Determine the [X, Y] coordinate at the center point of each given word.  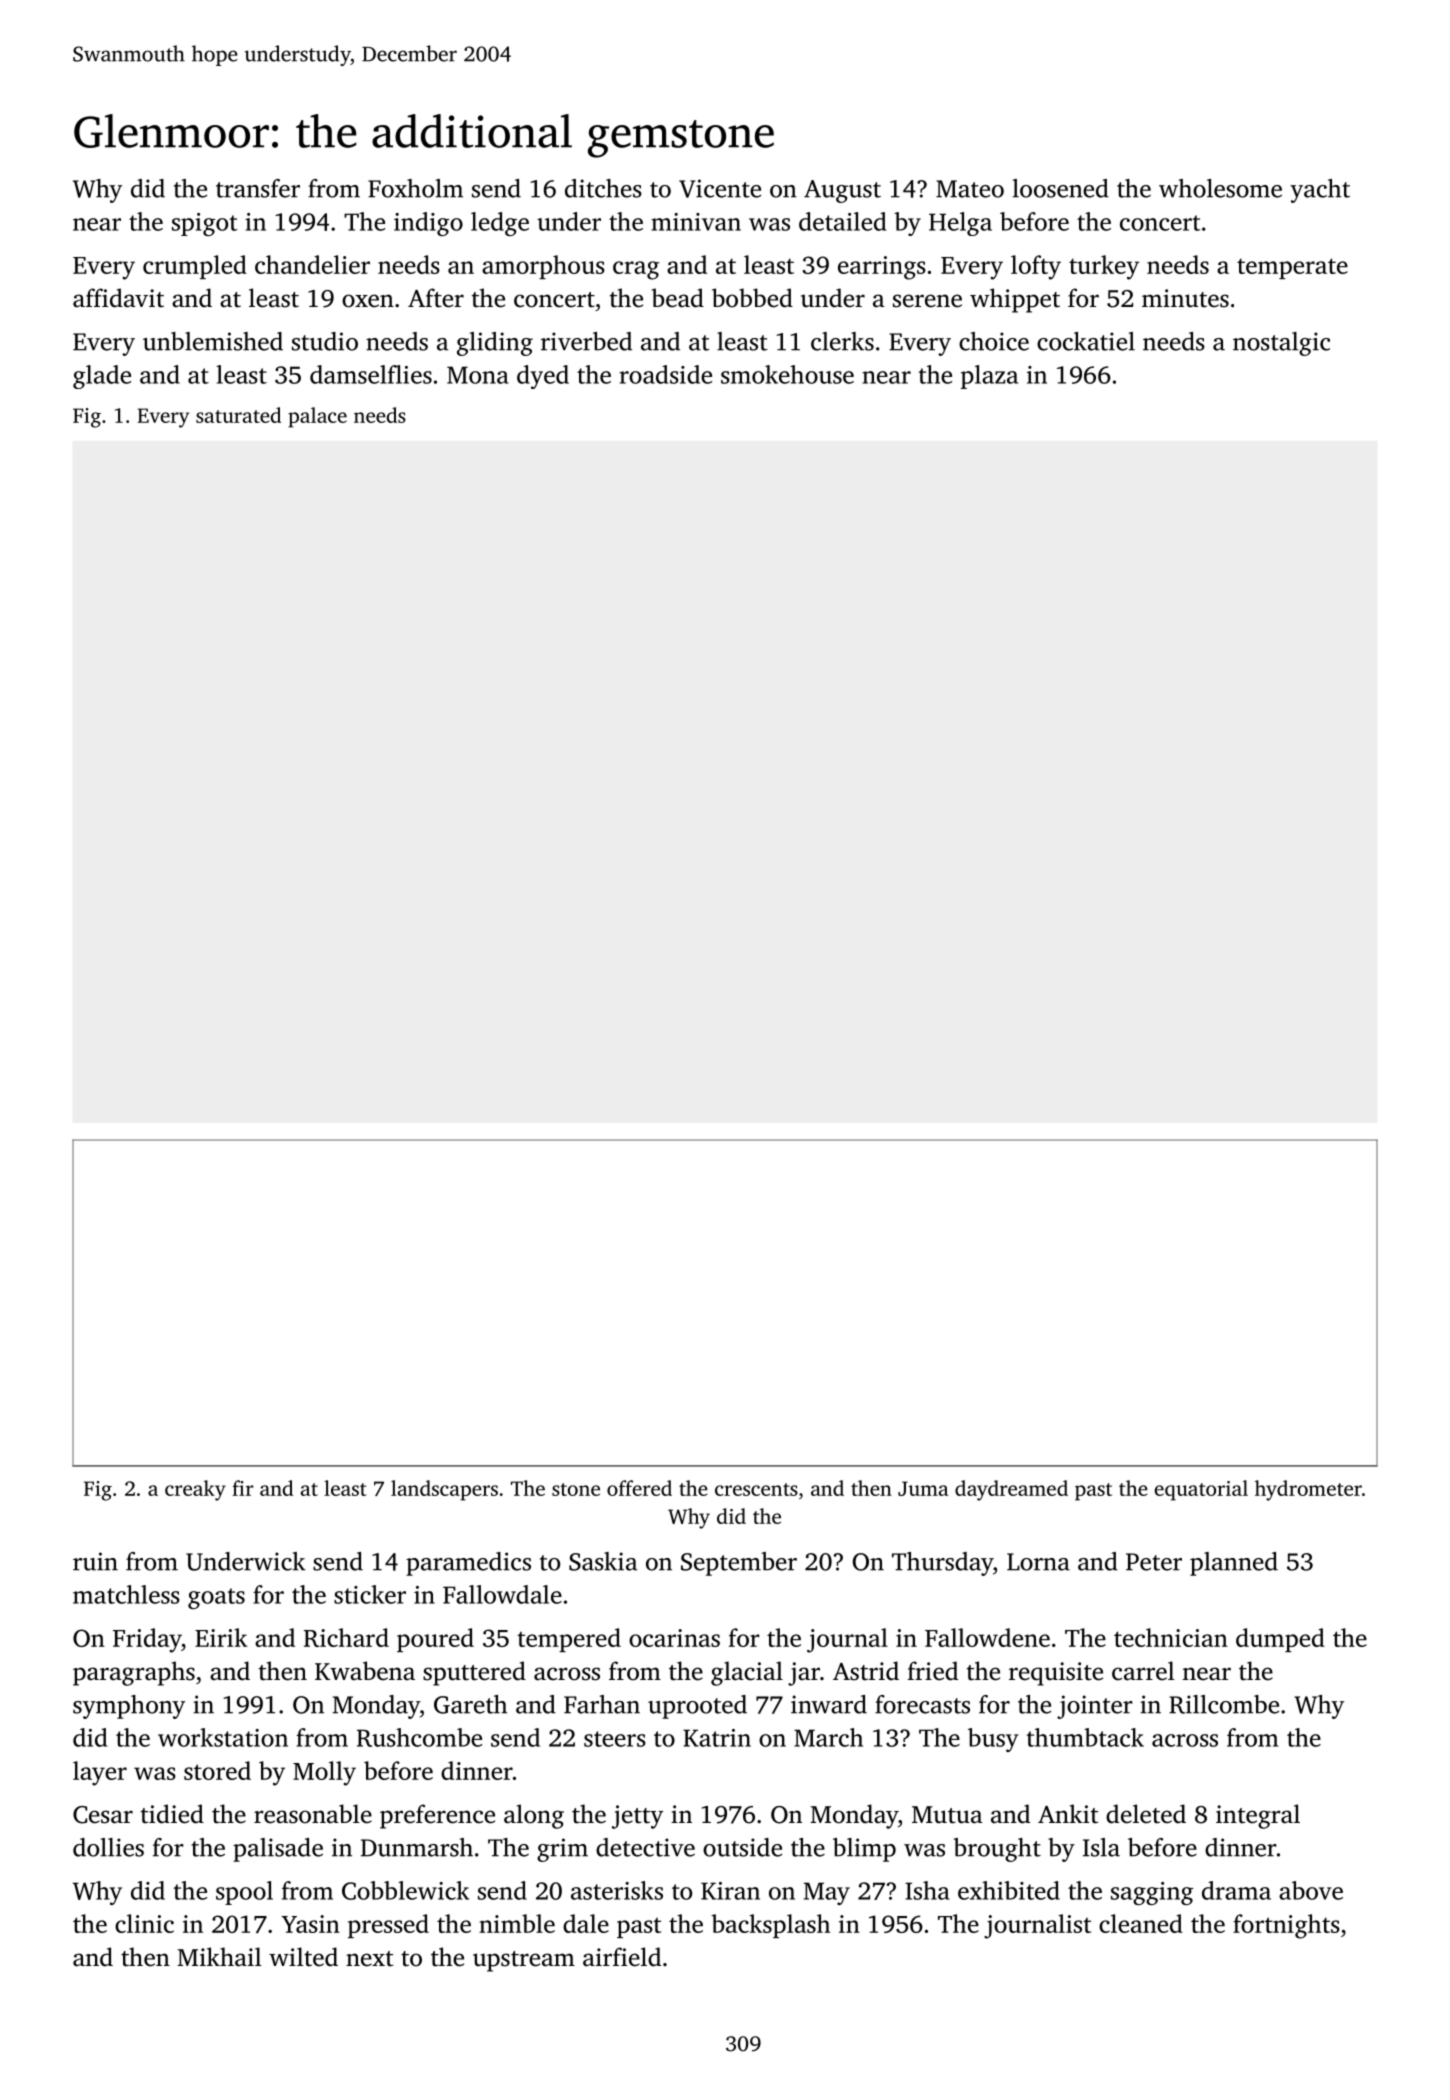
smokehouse [787, 374]
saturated [238, 415]
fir [243, 1488]
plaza [989, 377]
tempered [569, 1640]
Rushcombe [419, 1737]
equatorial [1201, 1490]
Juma [923, 1488]
